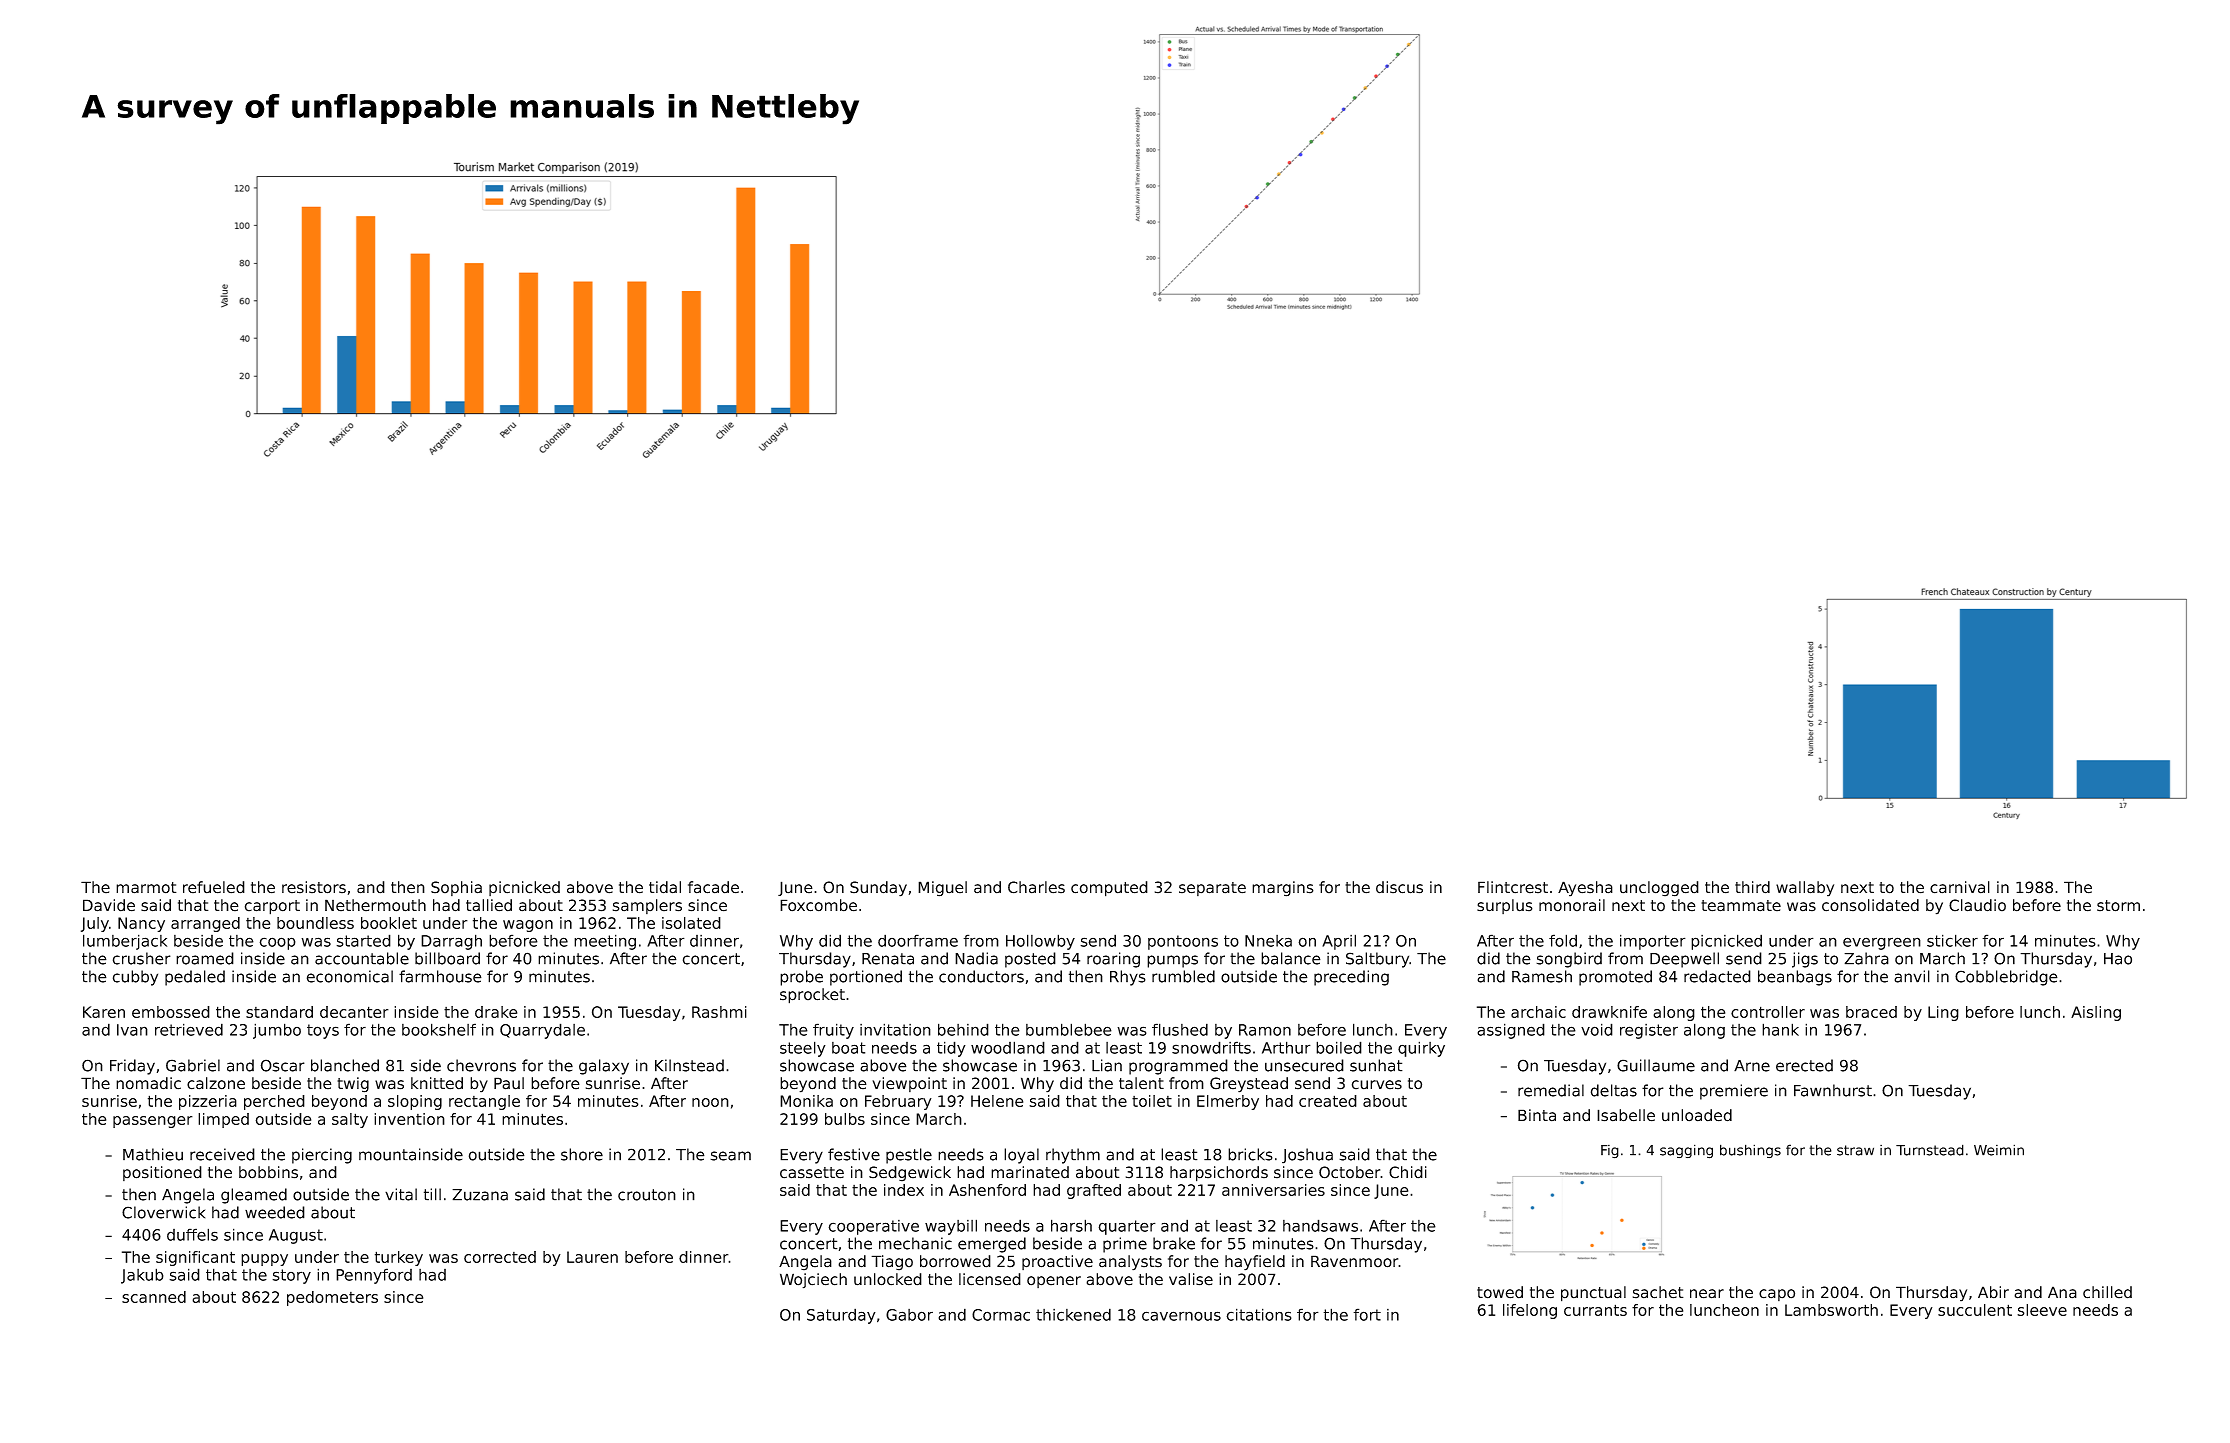  What do you see at coordinates (192, 1234) in the screenshot?
I see `duffels` at bounding box center [192, 1234].
